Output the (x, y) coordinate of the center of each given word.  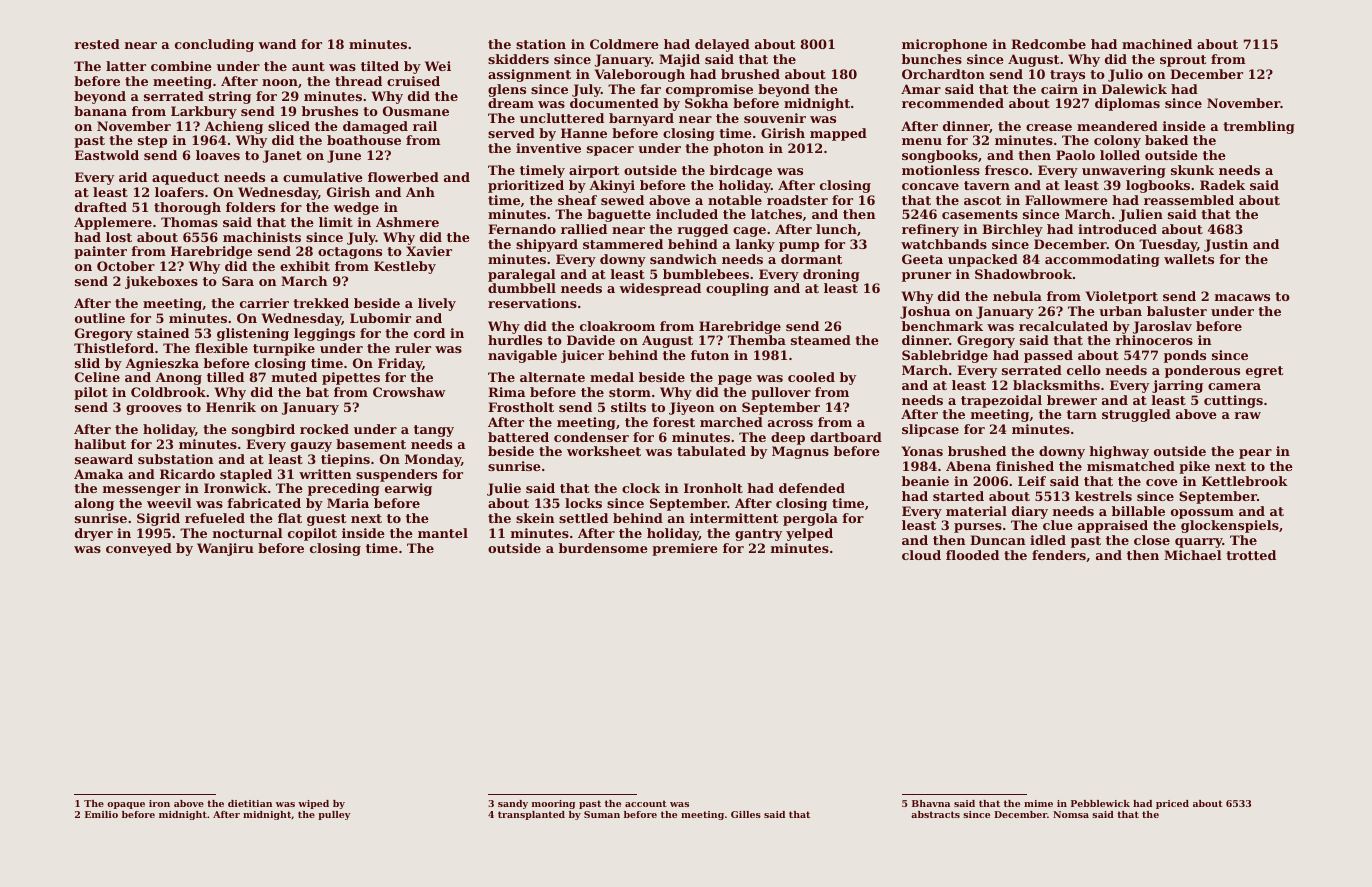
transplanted (531, 815)
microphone (944, 45)
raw (1247, 415)
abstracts (935, 814)
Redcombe (1048, 44)
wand (277, 44)
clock (641, 488)
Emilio (101, 814)
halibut (100, 444)
